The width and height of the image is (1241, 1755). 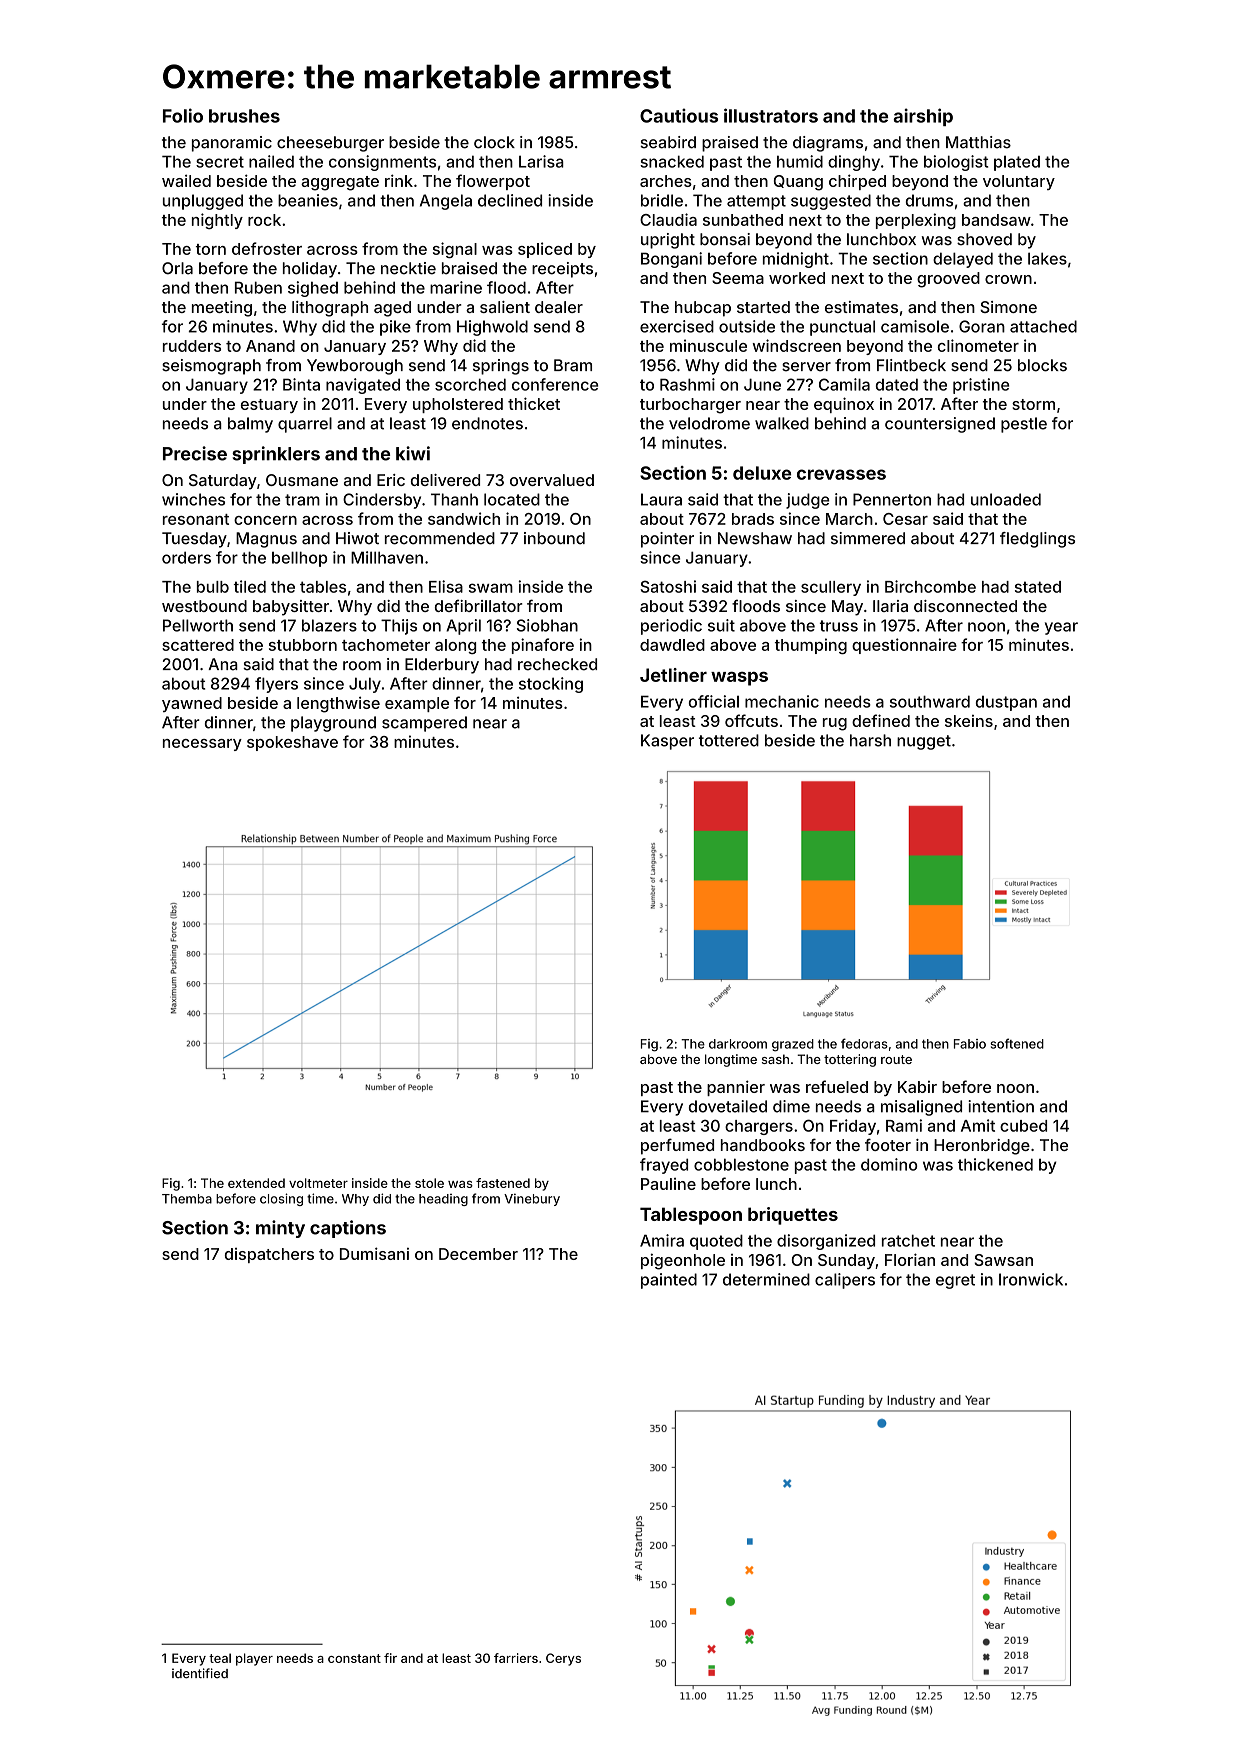 I want to click on sash, so click(x=775, y=1059).
